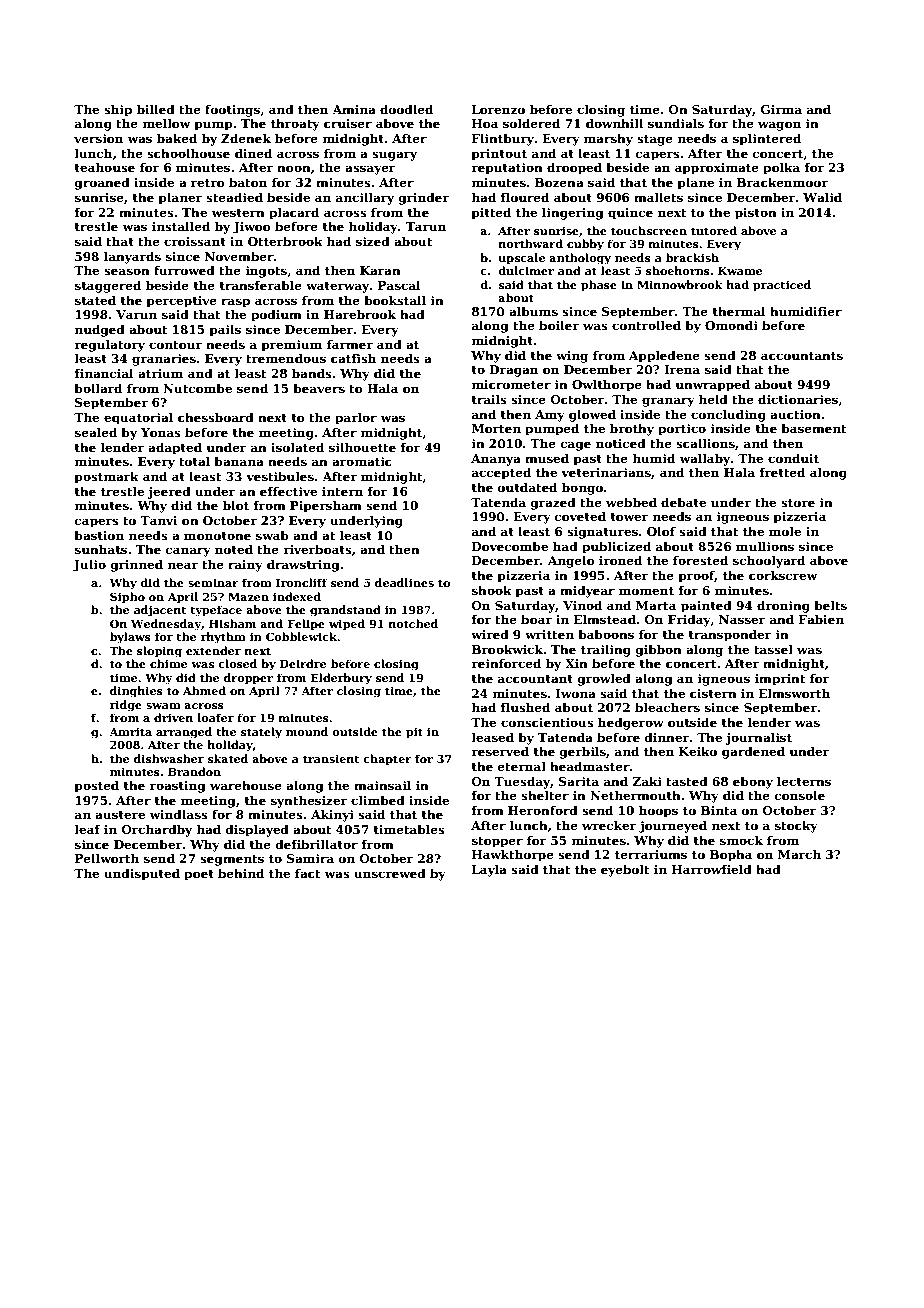 Image resolution: width=924 pixels, height=1308 pixels. What do you see at coordinates (326, 506) in the screenshot?
I see `Pipersham` at bounding box center [326, 506].
